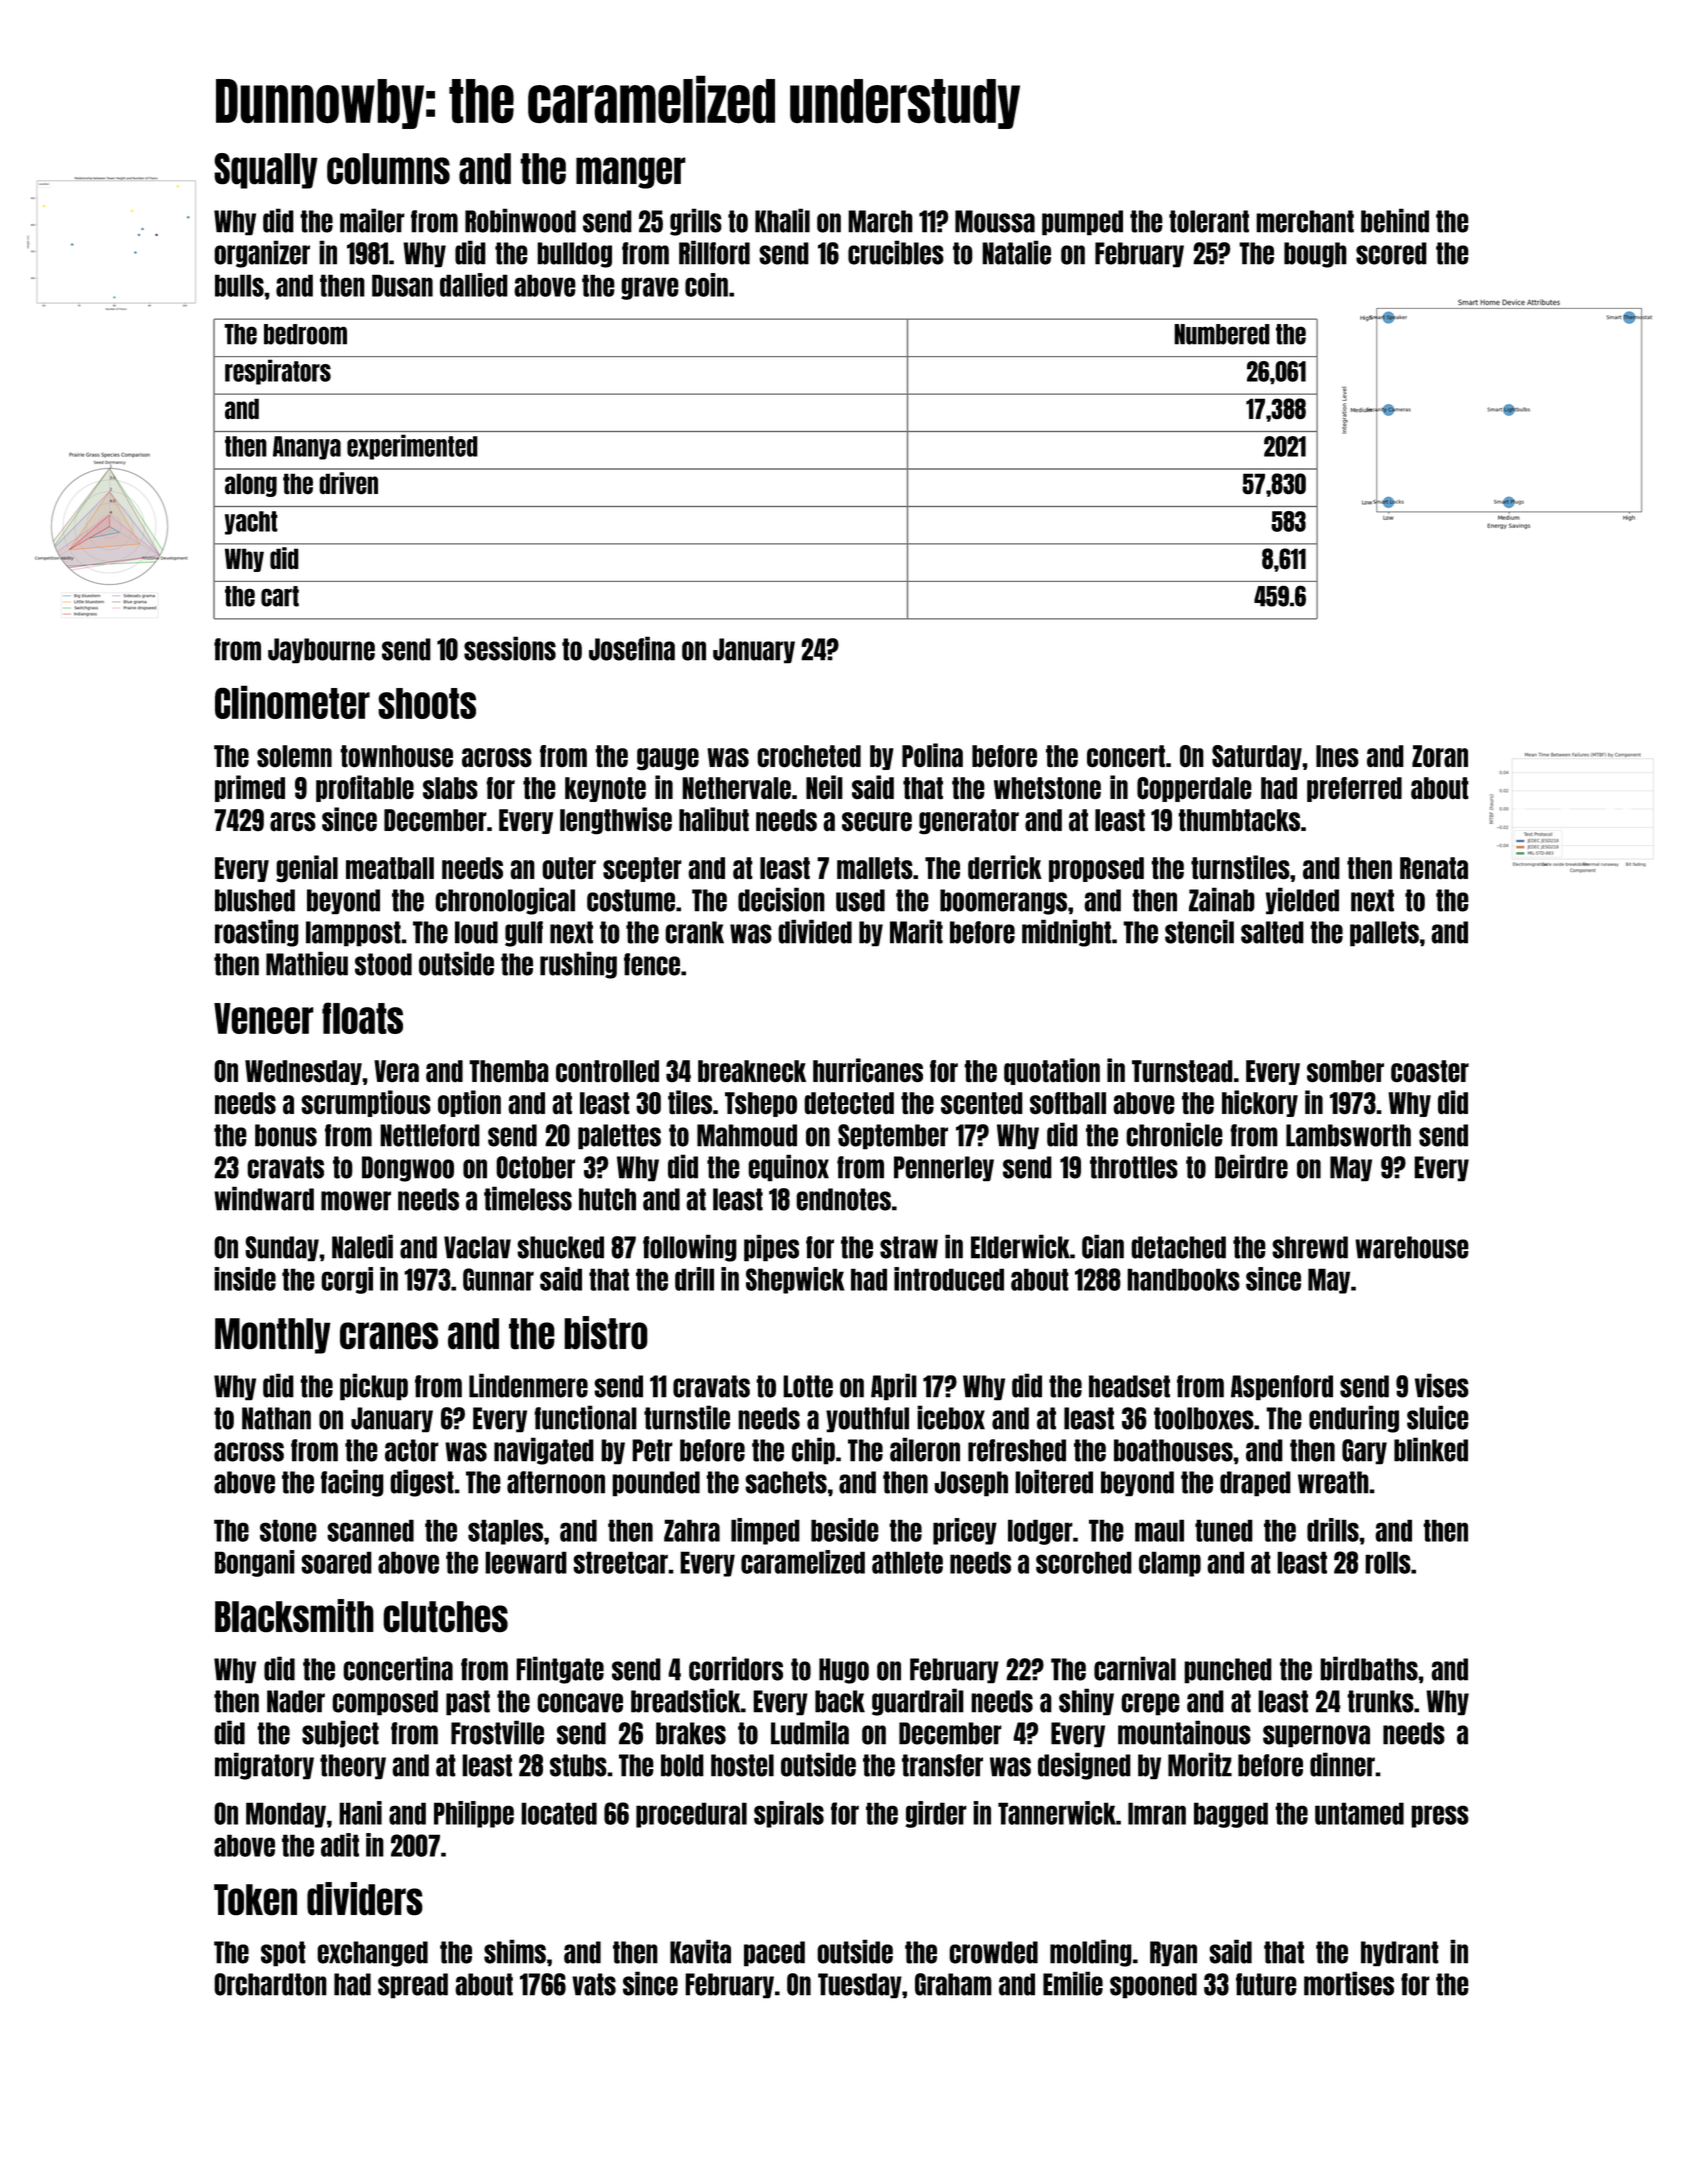 Image resolution: width=1683 pixels, height=2178 pixels. What do you see at coordinates (273, 1336) in the document?
I see `Monthly` at bounding box center [273, 1336].
